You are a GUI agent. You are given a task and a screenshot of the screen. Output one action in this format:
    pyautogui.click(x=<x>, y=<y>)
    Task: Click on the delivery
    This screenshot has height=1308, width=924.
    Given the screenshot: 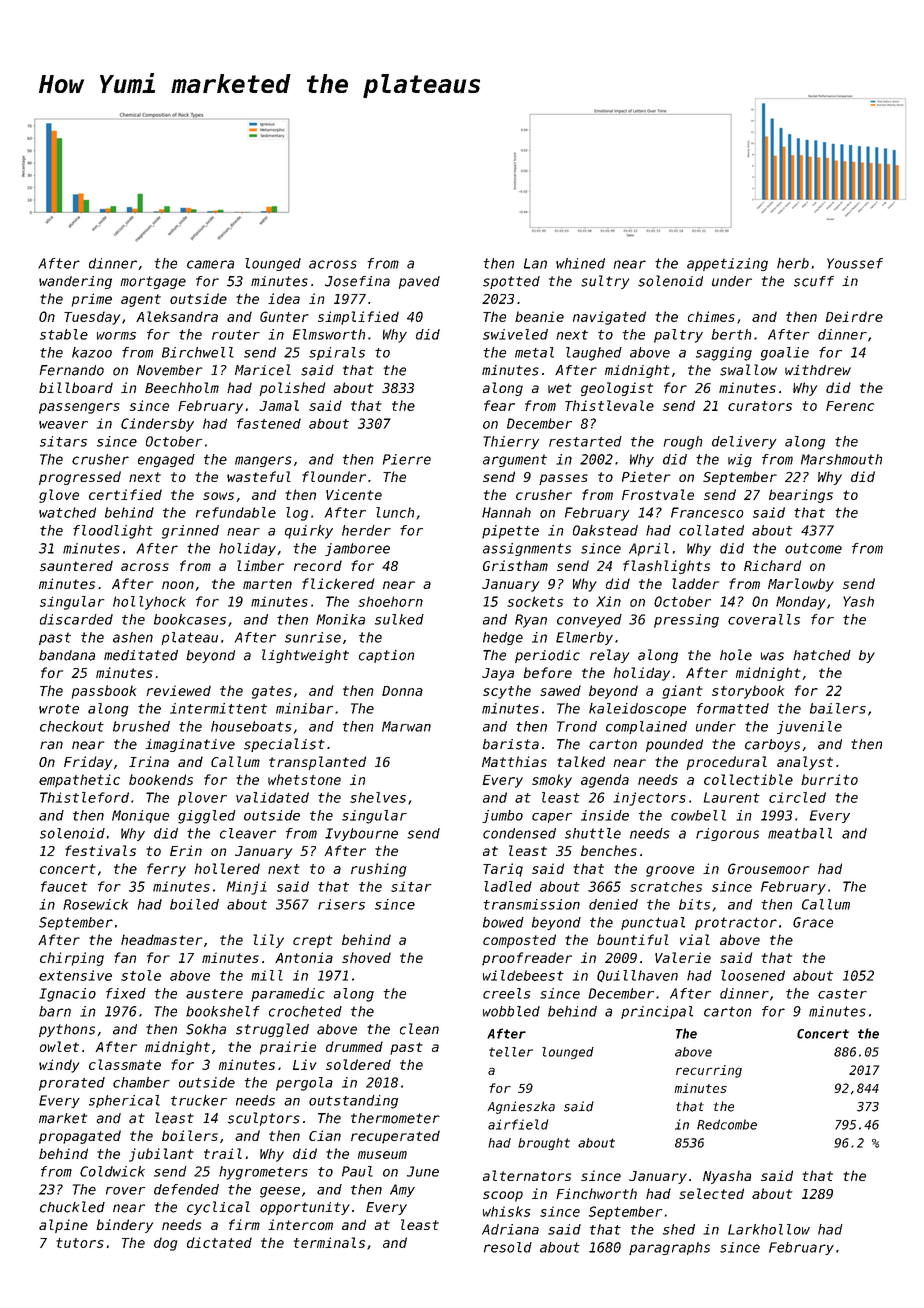 What is the action you would take?
    pyautogui.click(x=744, y=442)
